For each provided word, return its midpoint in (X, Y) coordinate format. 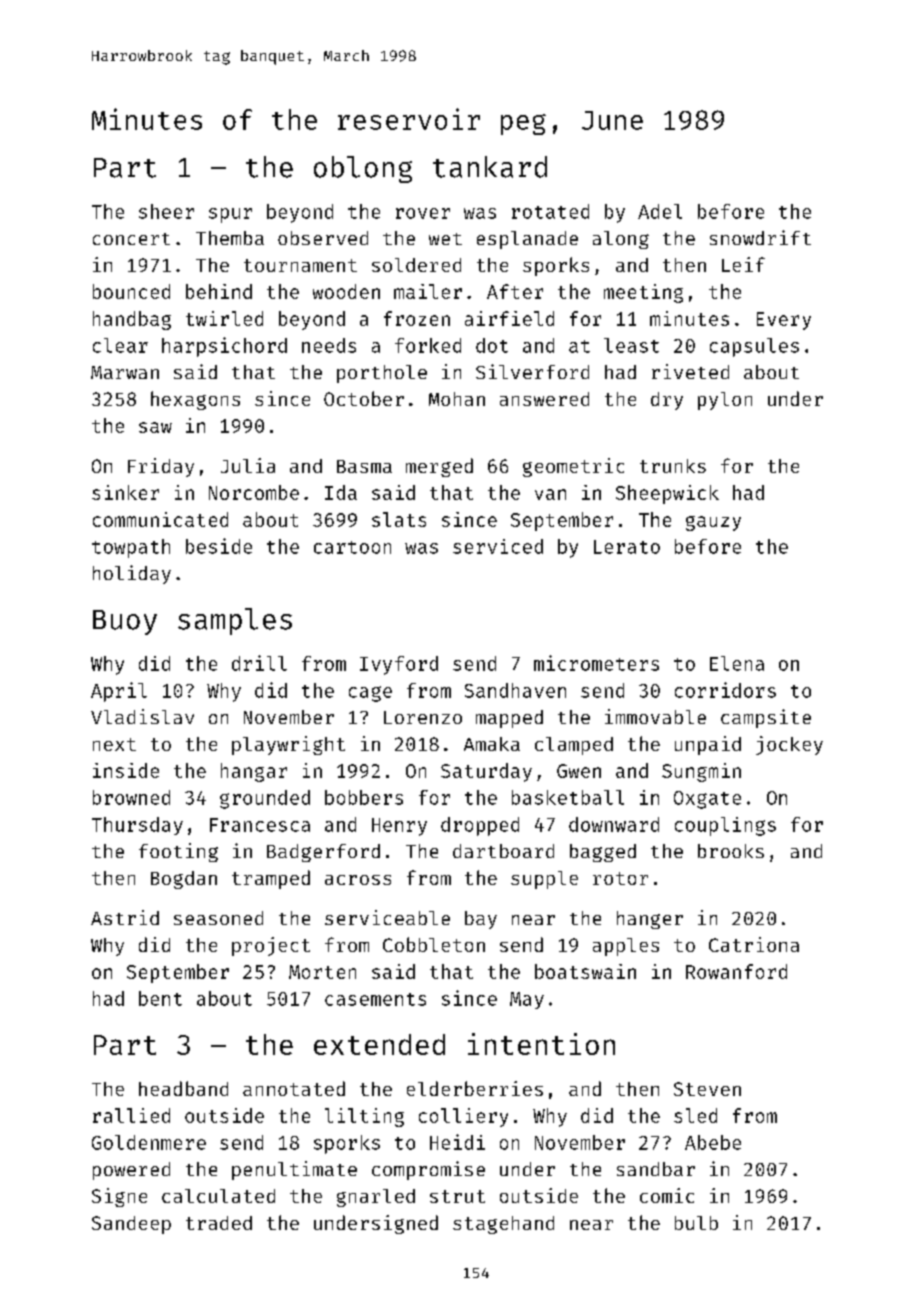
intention (541, 1044)
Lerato (627, 547)
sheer (166, 211)
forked (428, 345)
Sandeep (131, 1225)
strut (457, 1196)
